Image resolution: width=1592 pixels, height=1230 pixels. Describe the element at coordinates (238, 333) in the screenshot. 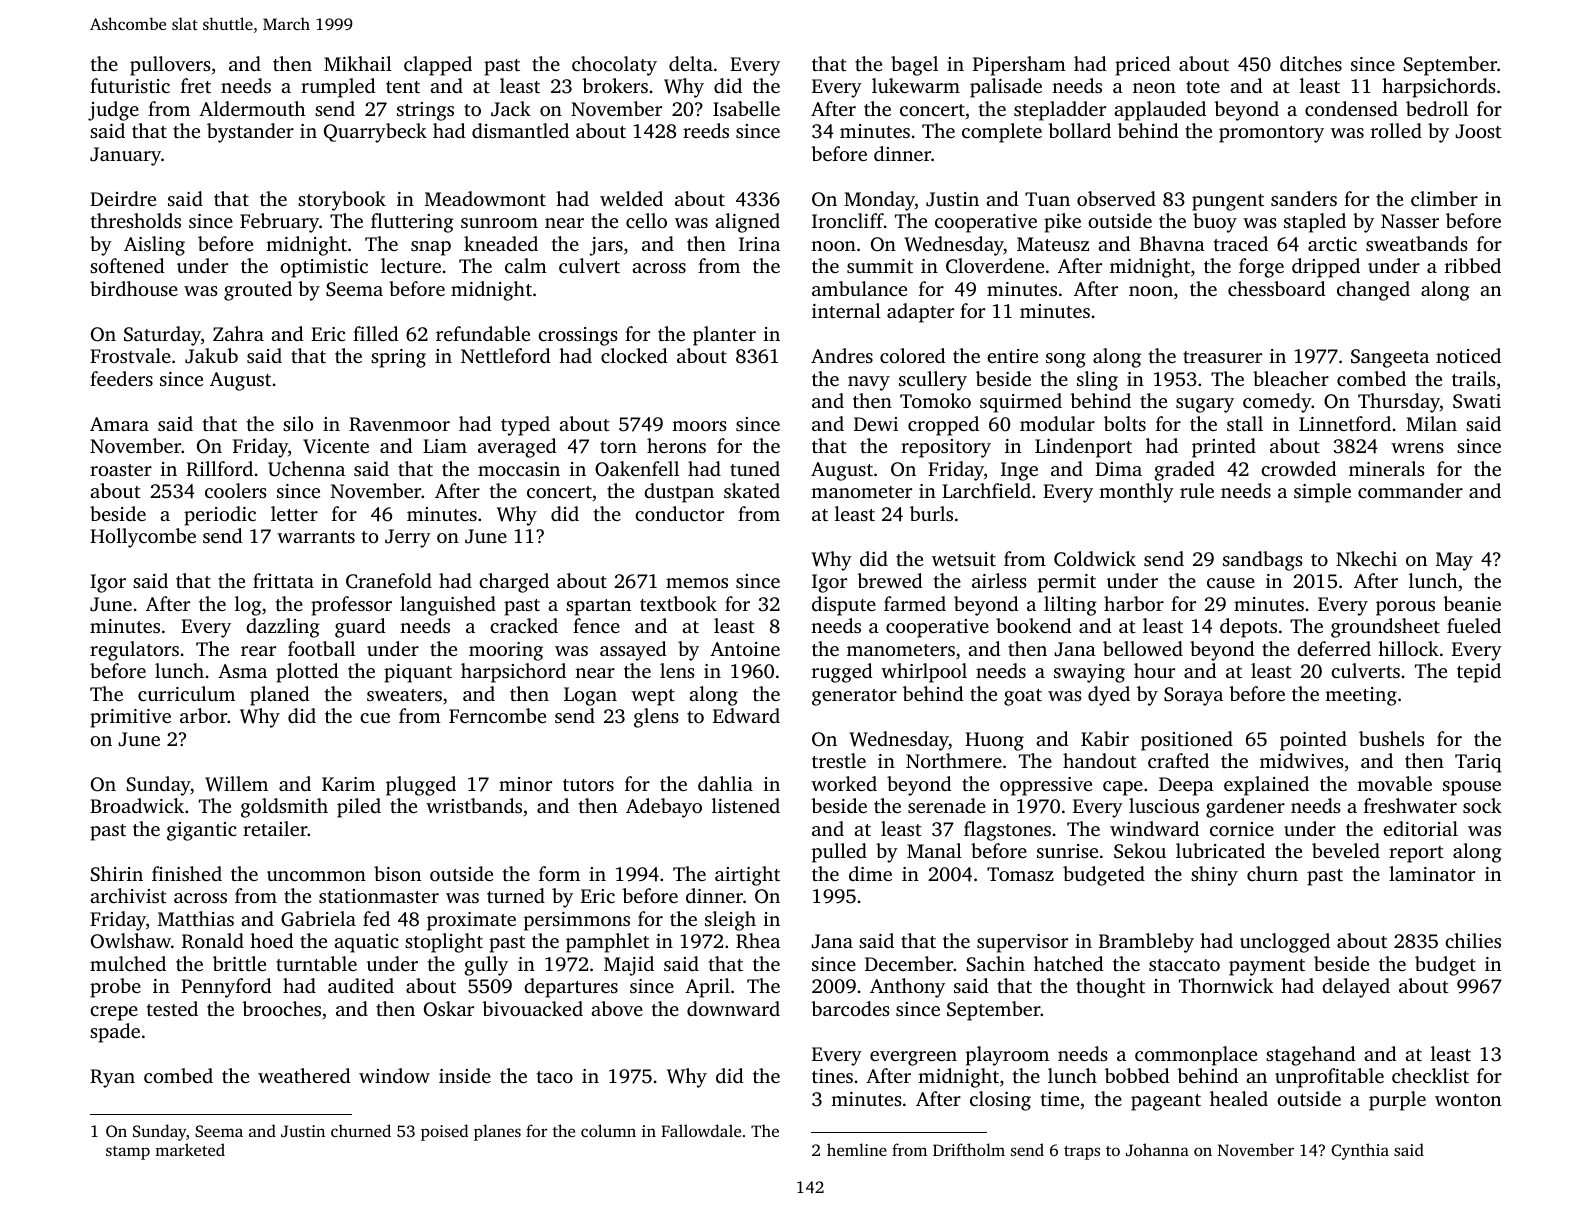

I see `Zahra` at that location.
